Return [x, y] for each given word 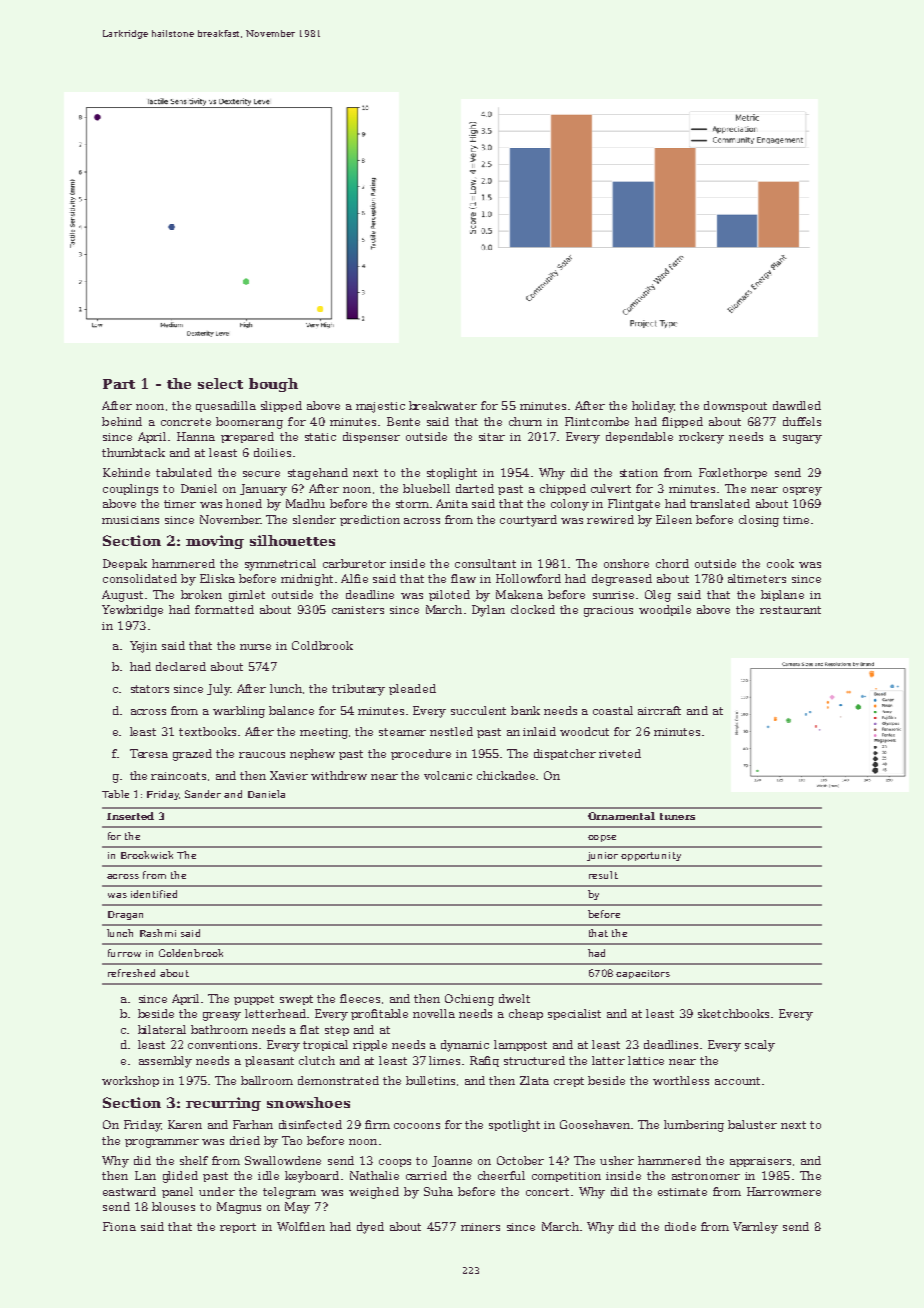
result [603, 875]
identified [154, 894]
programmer [162, 1143]
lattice [646, 1060]
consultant [485, 563]
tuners [677, 816]
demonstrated [338, 1080]
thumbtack [133, 452]
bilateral [162, 1029]
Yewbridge [132, 611]
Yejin [143, 647]
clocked [533, 609]
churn [525, 421]
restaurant [790, 610]
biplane [782, 595]
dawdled [797, 405]
